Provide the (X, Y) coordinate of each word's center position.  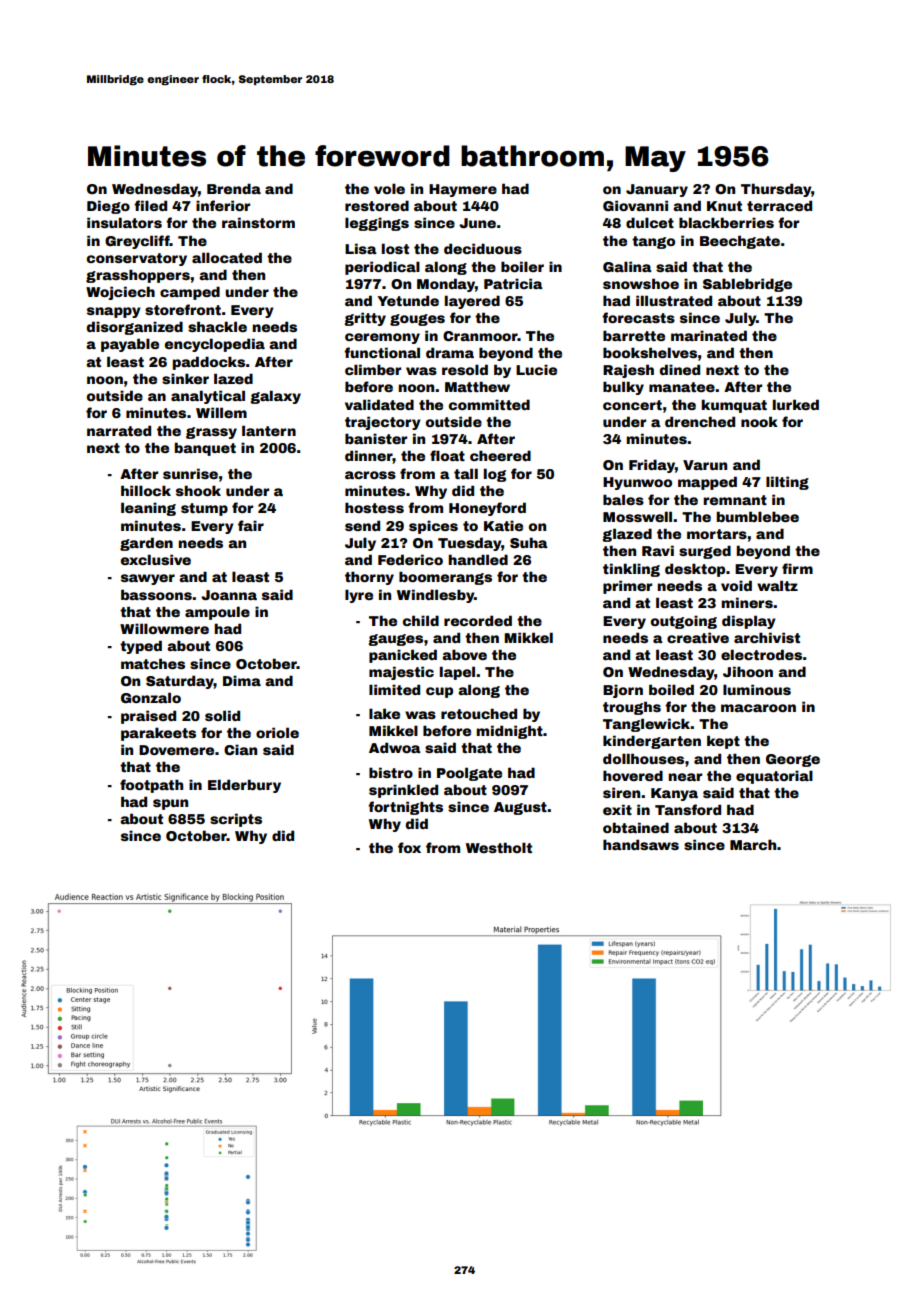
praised (148, 717)
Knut (724, 206)
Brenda (234, 188)
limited (394, 689)
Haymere (463, 190)
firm (797, 568)
